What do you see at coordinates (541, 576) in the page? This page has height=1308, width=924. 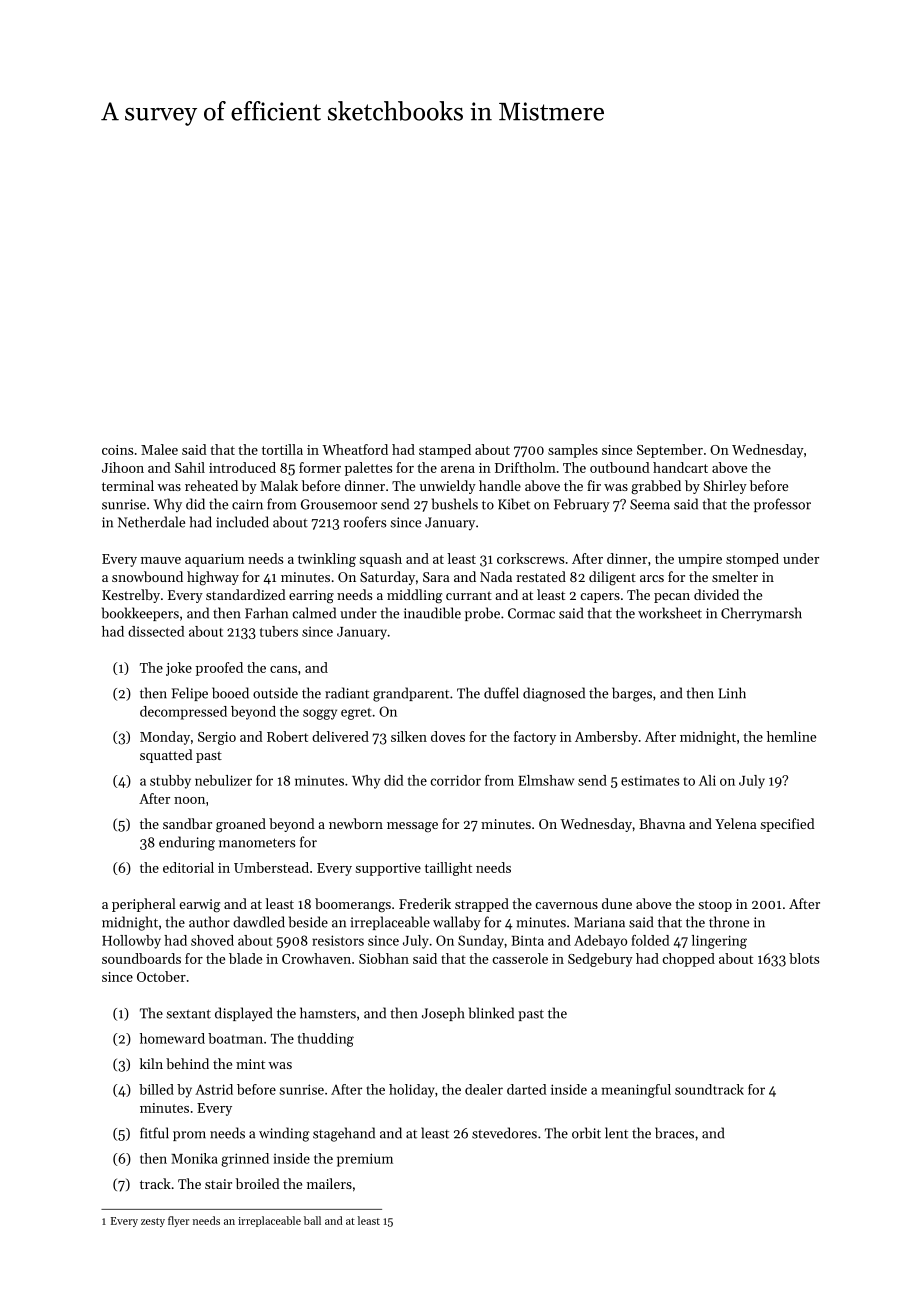 I see `restated` at bounding box center [541, 576].
